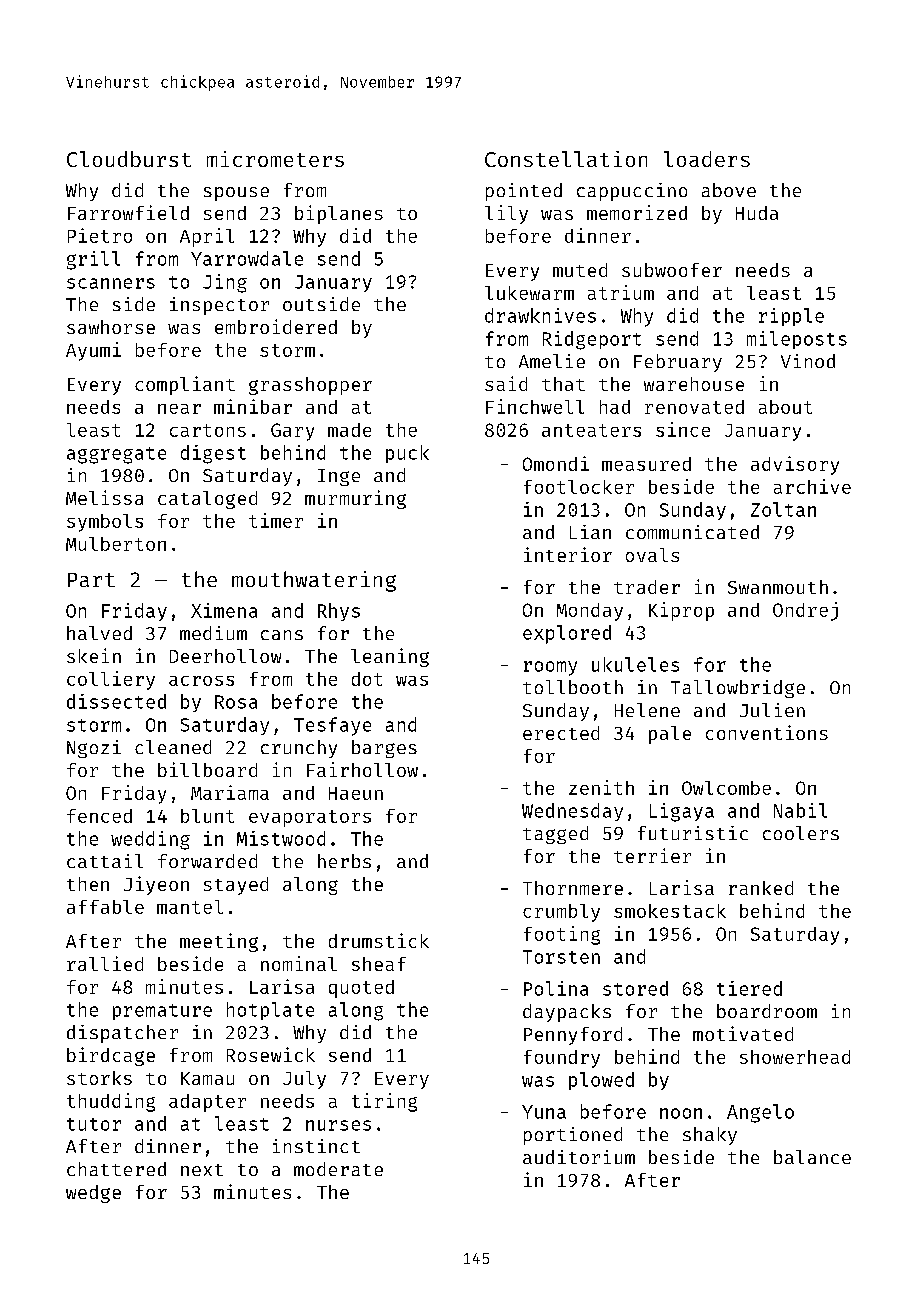  I want to click on hotplate, so click(270, 1011).
